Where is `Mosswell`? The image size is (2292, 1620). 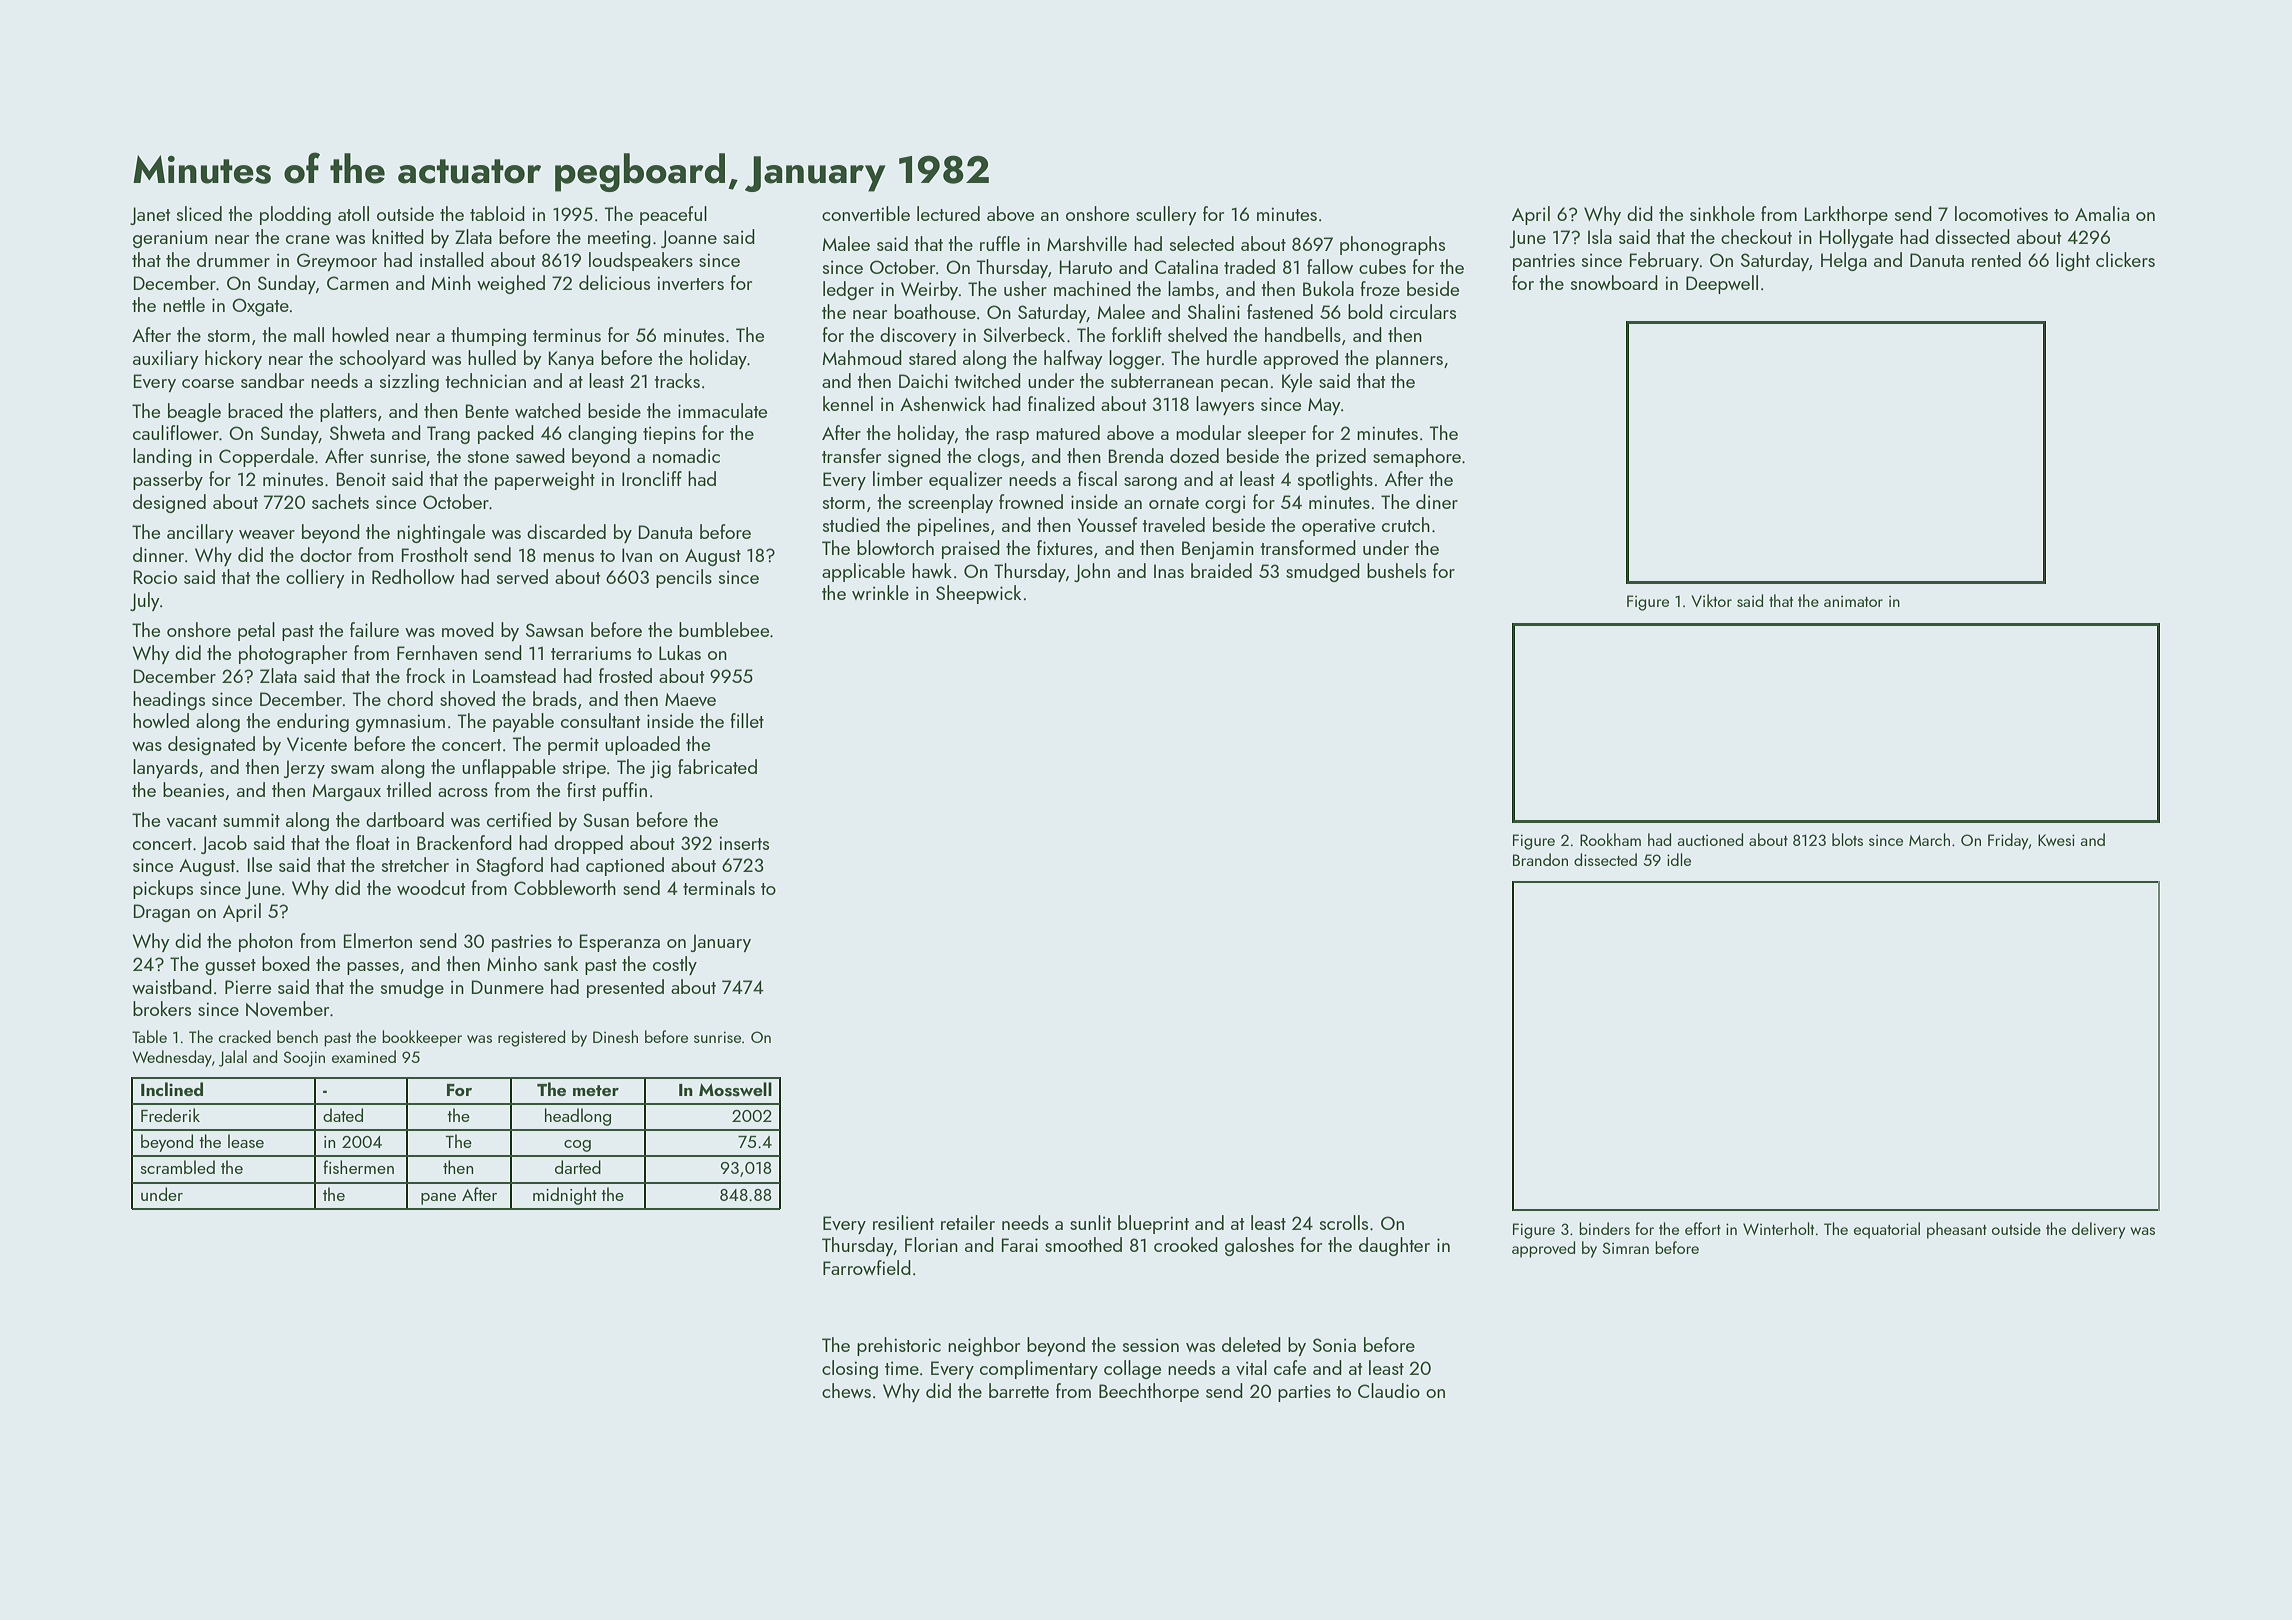
Mosswell is located at coordinates (735, 1089).
